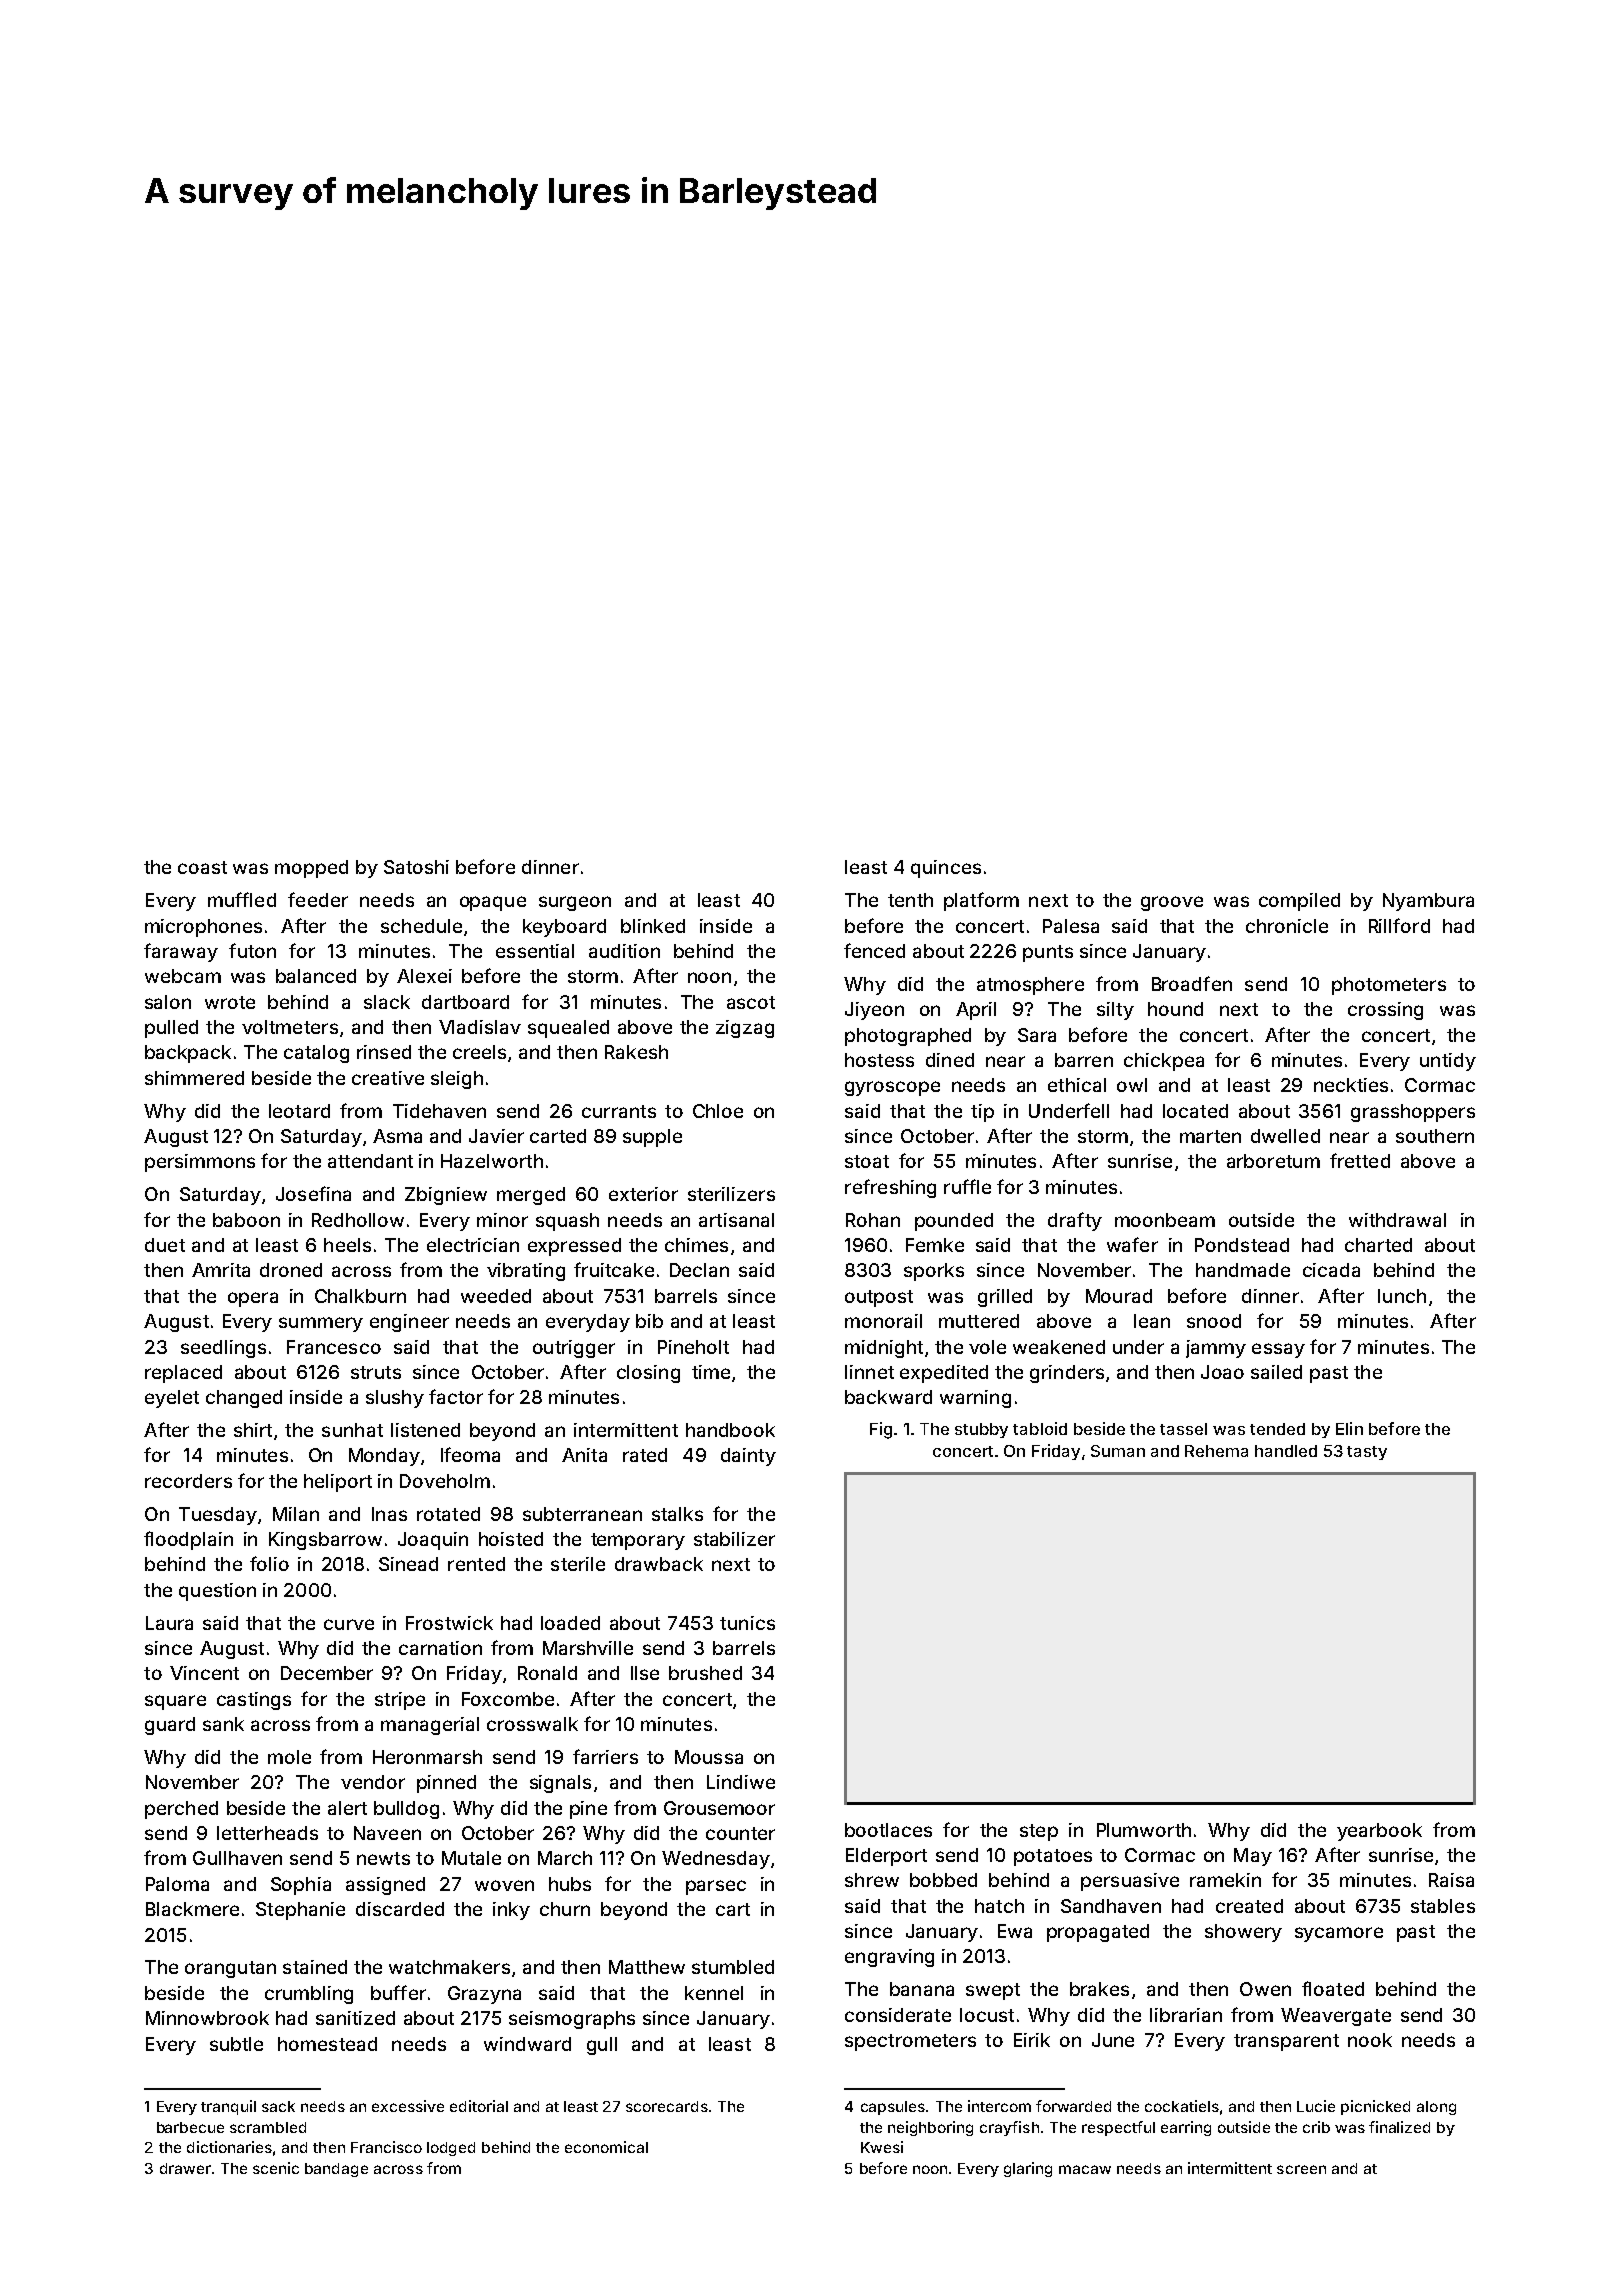 This screenshot has width=1620, height=2292. Describe the element at coordinates (881, 1430) in the screenshot. I see `Fig` at that location.
